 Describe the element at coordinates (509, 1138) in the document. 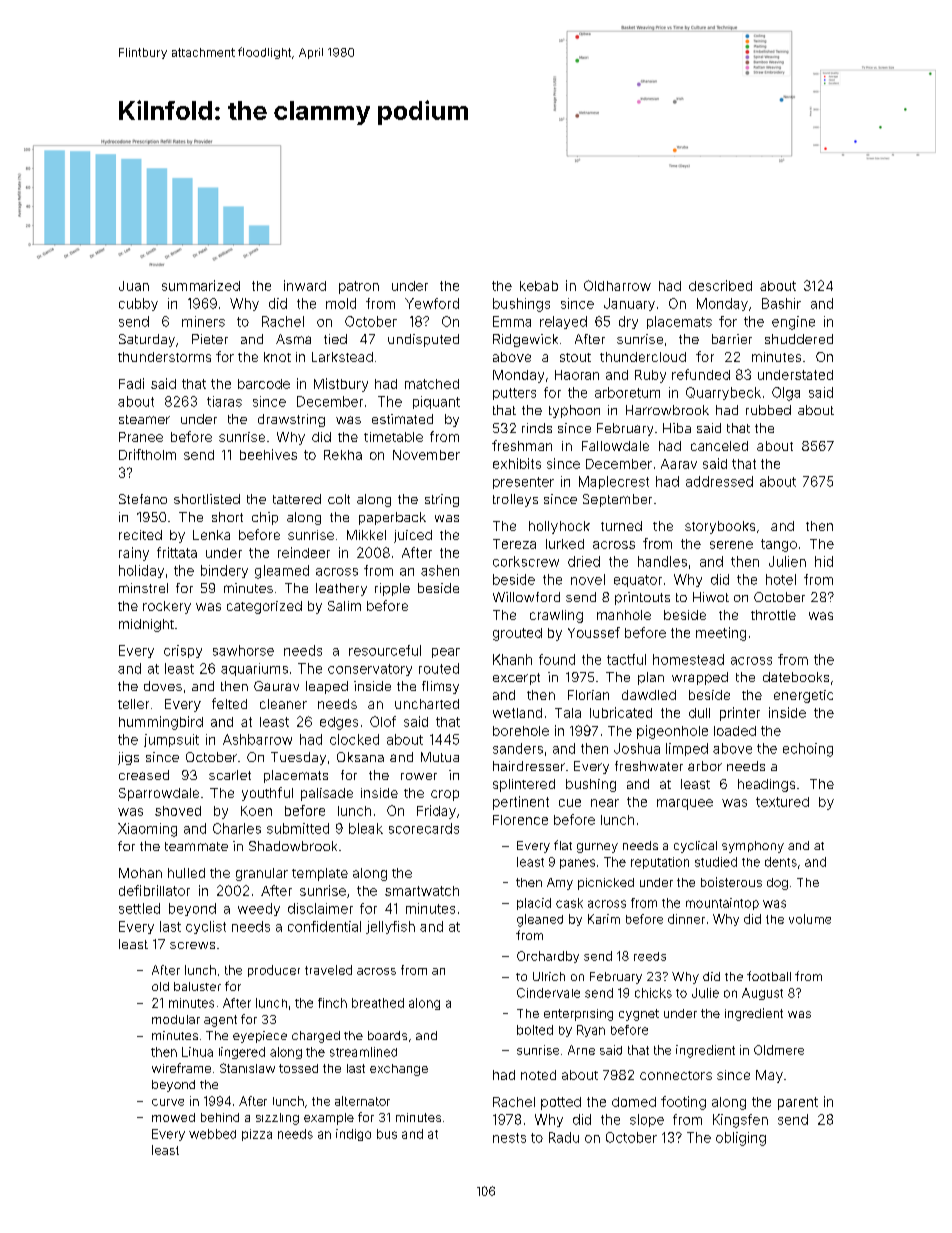

I see `nests` at that location.
